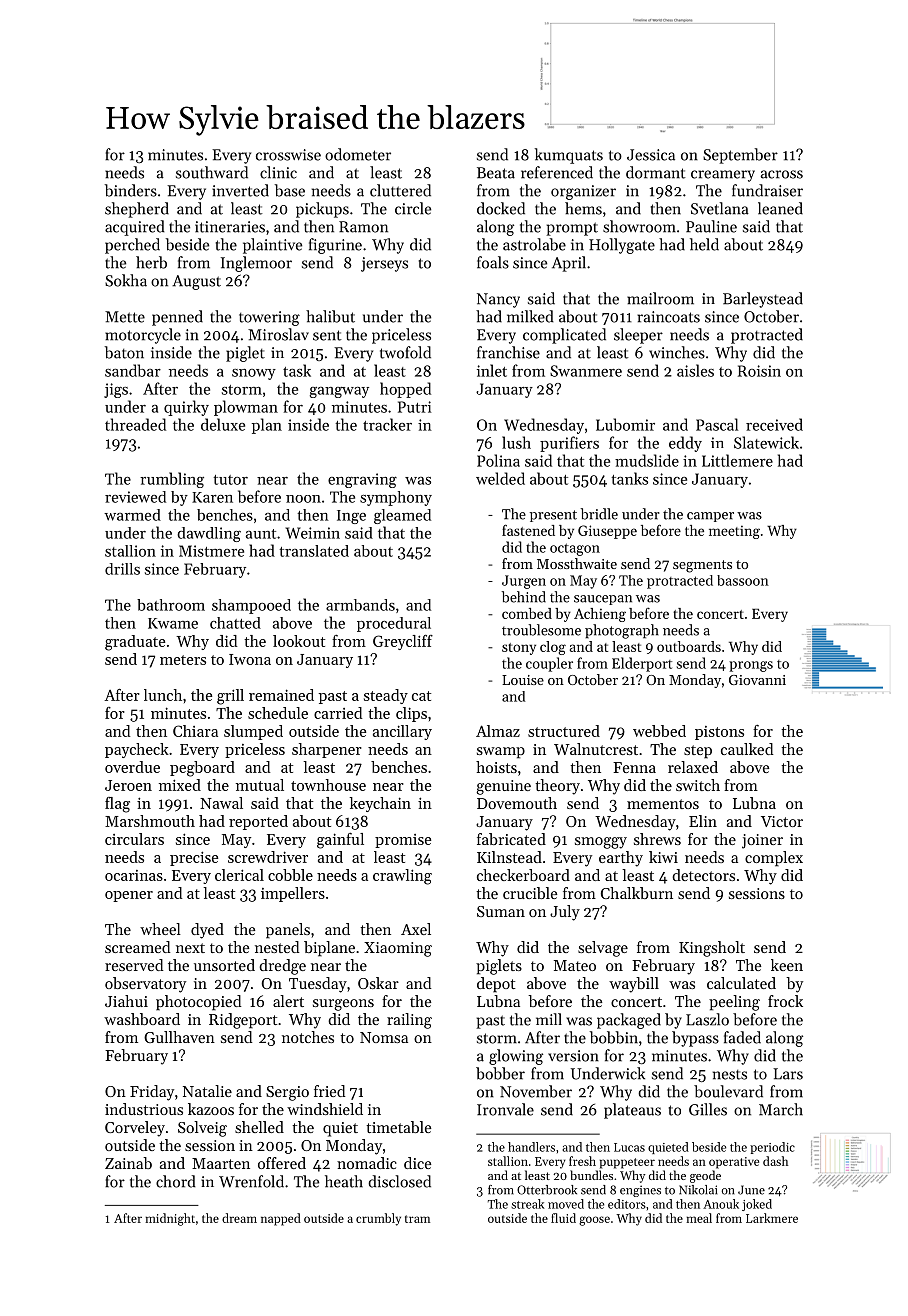  Describe the element at coordinates (747, 749) in the screenshot. I see `caulked` at that location.
